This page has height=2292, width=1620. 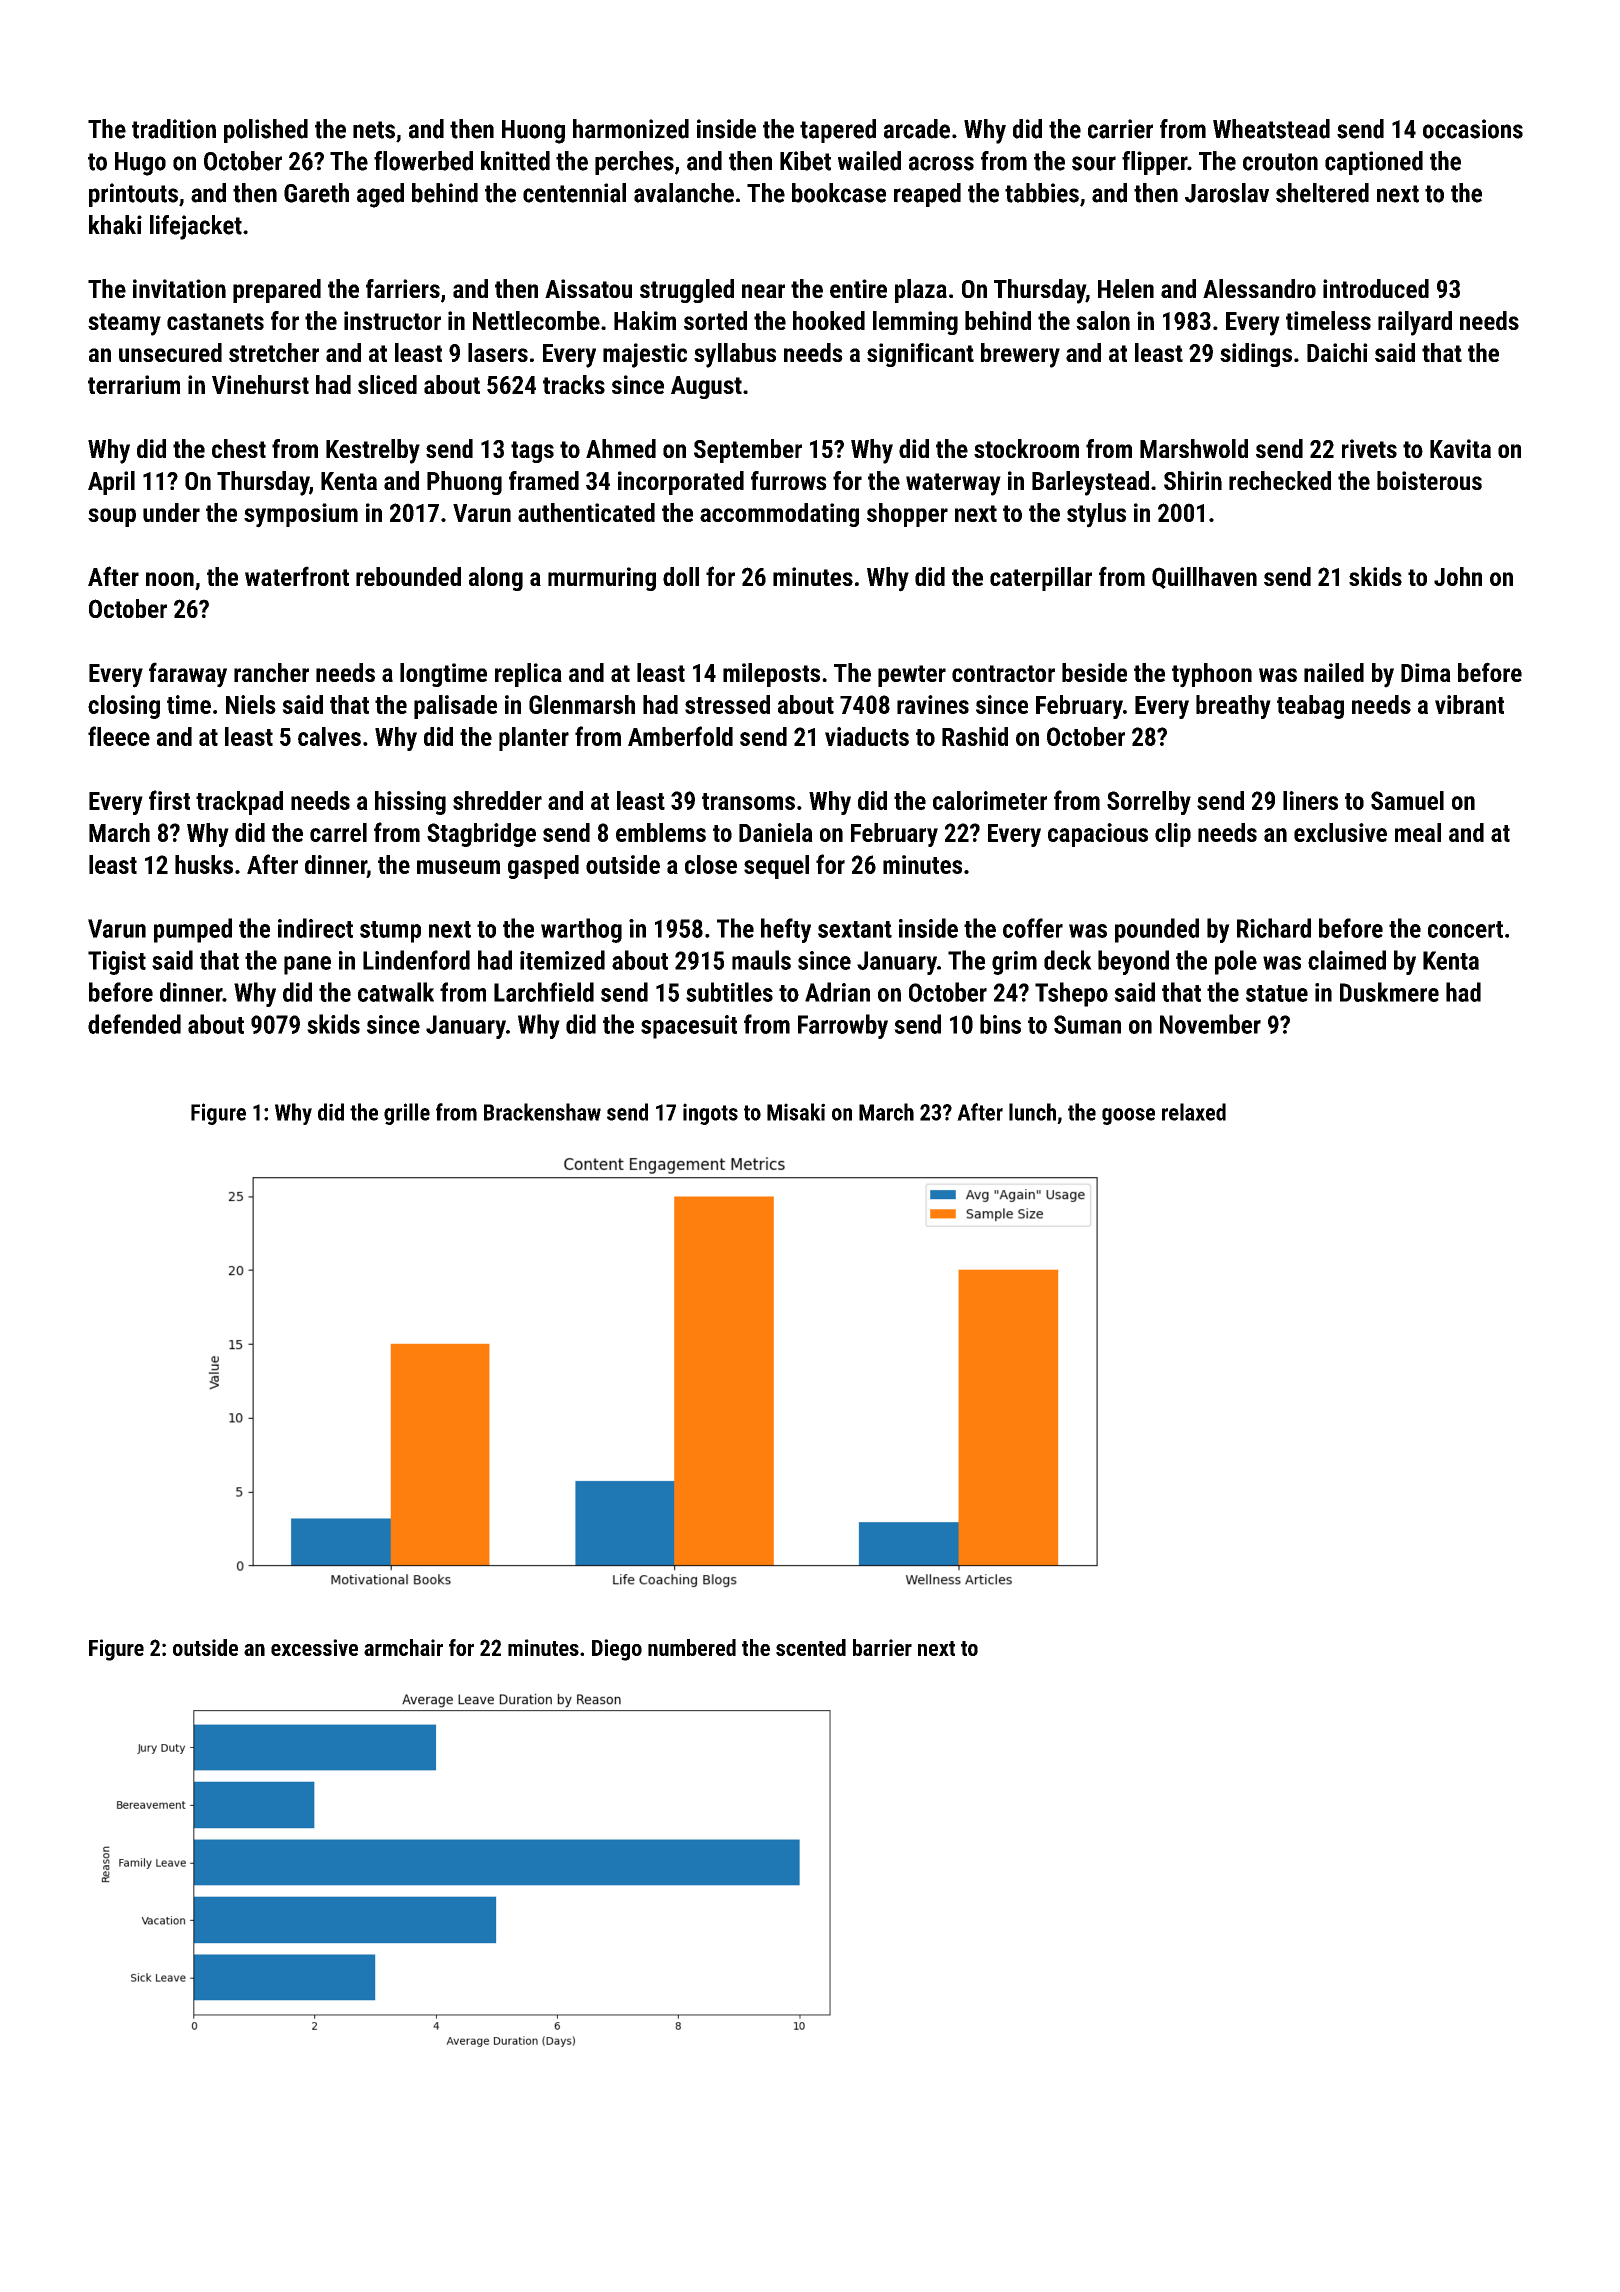 I want to click on grille, so click(x=407, y=1114).
